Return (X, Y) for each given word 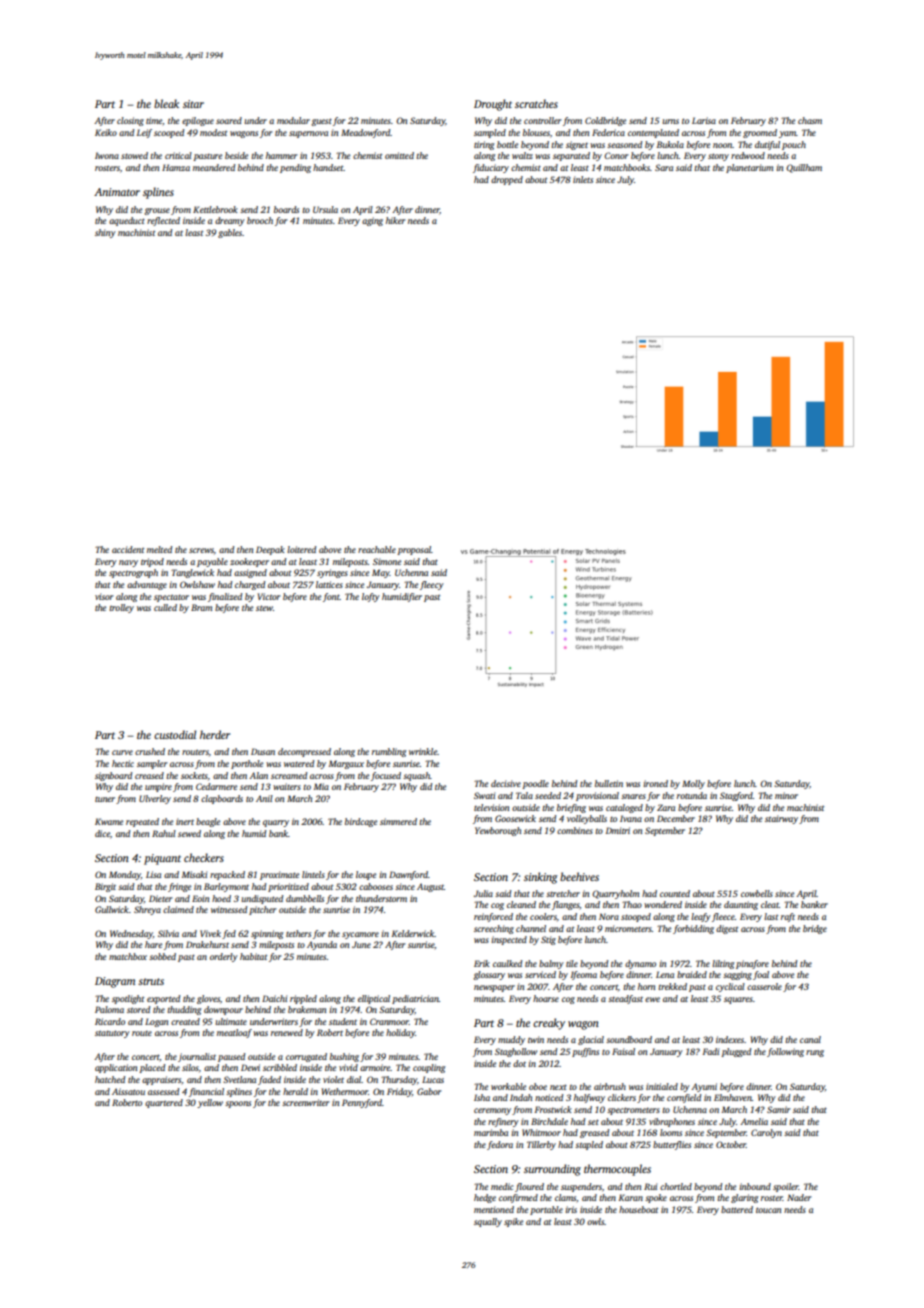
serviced (540, 974)
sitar (193, 104)
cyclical (730, 987)
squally (488, 1222)
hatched (110, 1079)
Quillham (804, 168)
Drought (493, 105)
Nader (799, 1197)
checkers (204, 857)
